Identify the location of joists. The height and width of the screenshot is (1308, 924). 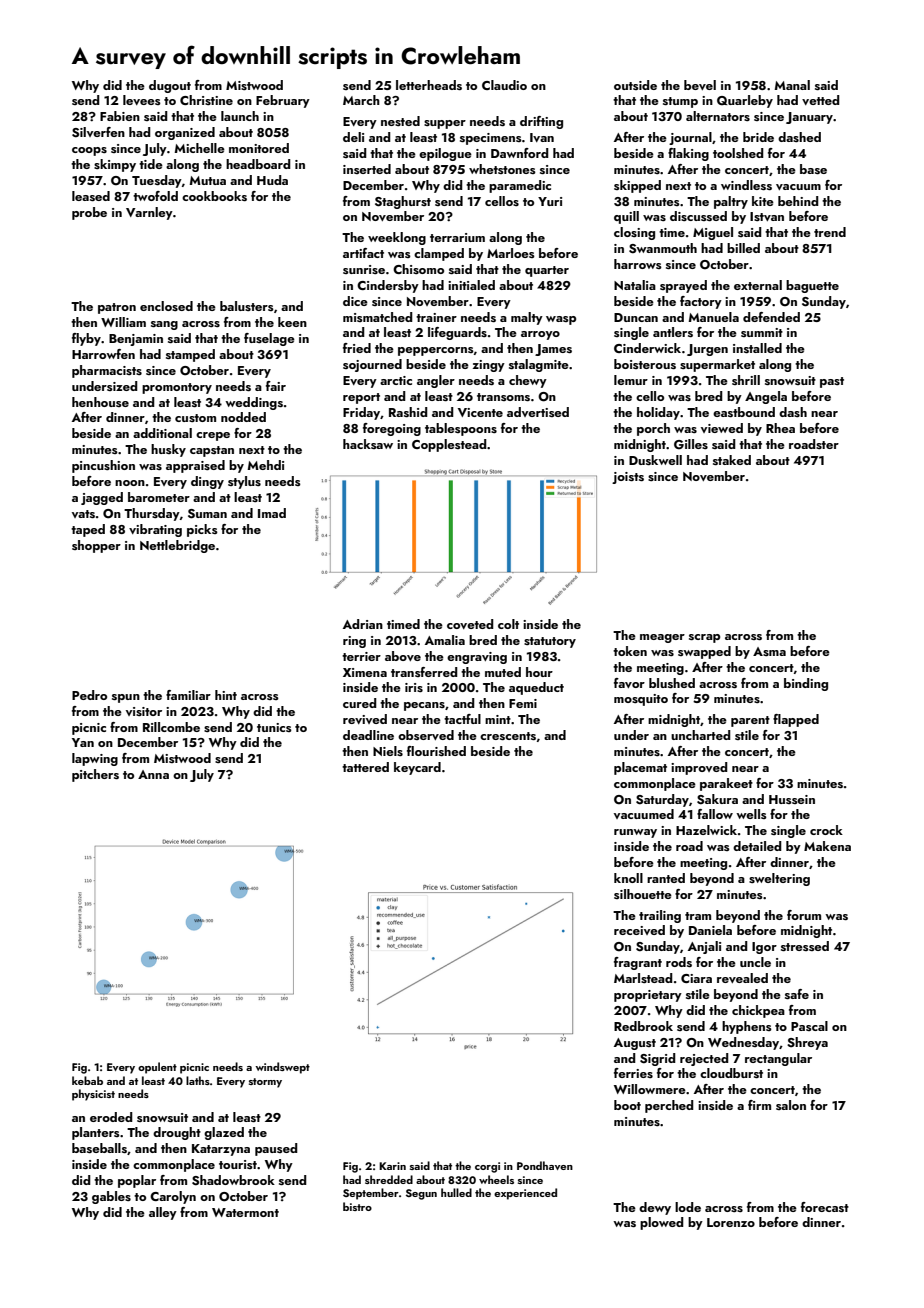
(628, 478).
